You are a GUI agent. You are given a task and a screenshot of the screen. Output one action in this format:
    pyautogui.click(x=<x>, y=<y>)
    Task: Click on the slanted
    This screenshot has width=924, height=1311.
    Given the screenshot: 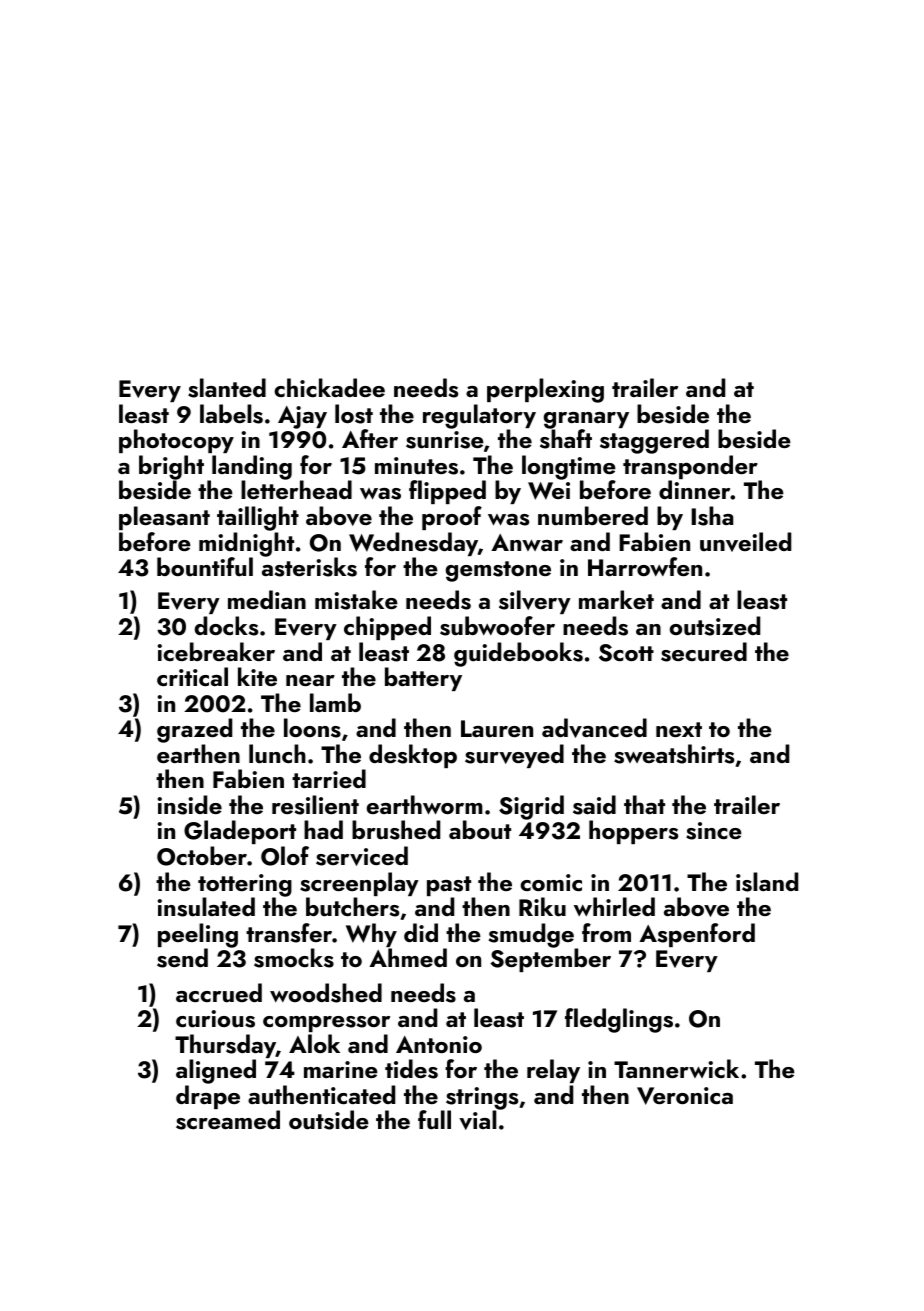 What is the action you would take?
    pyautogui.click(x=227, y=388)
